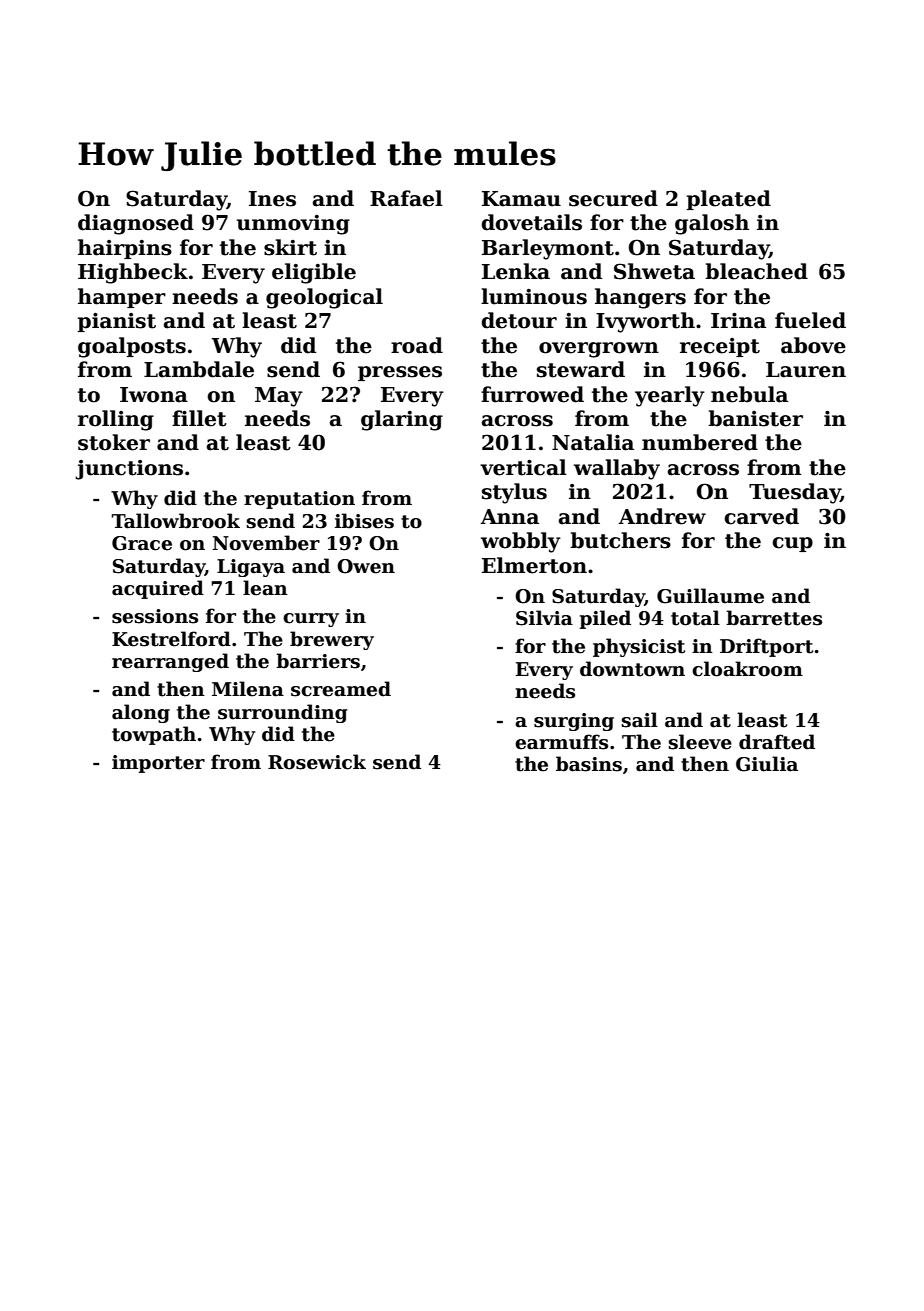 The height and width of the screenshot is (1311, 924). Describe the element at coordinates (290, 247) in the screenshot. I see `skirt` at that location.
